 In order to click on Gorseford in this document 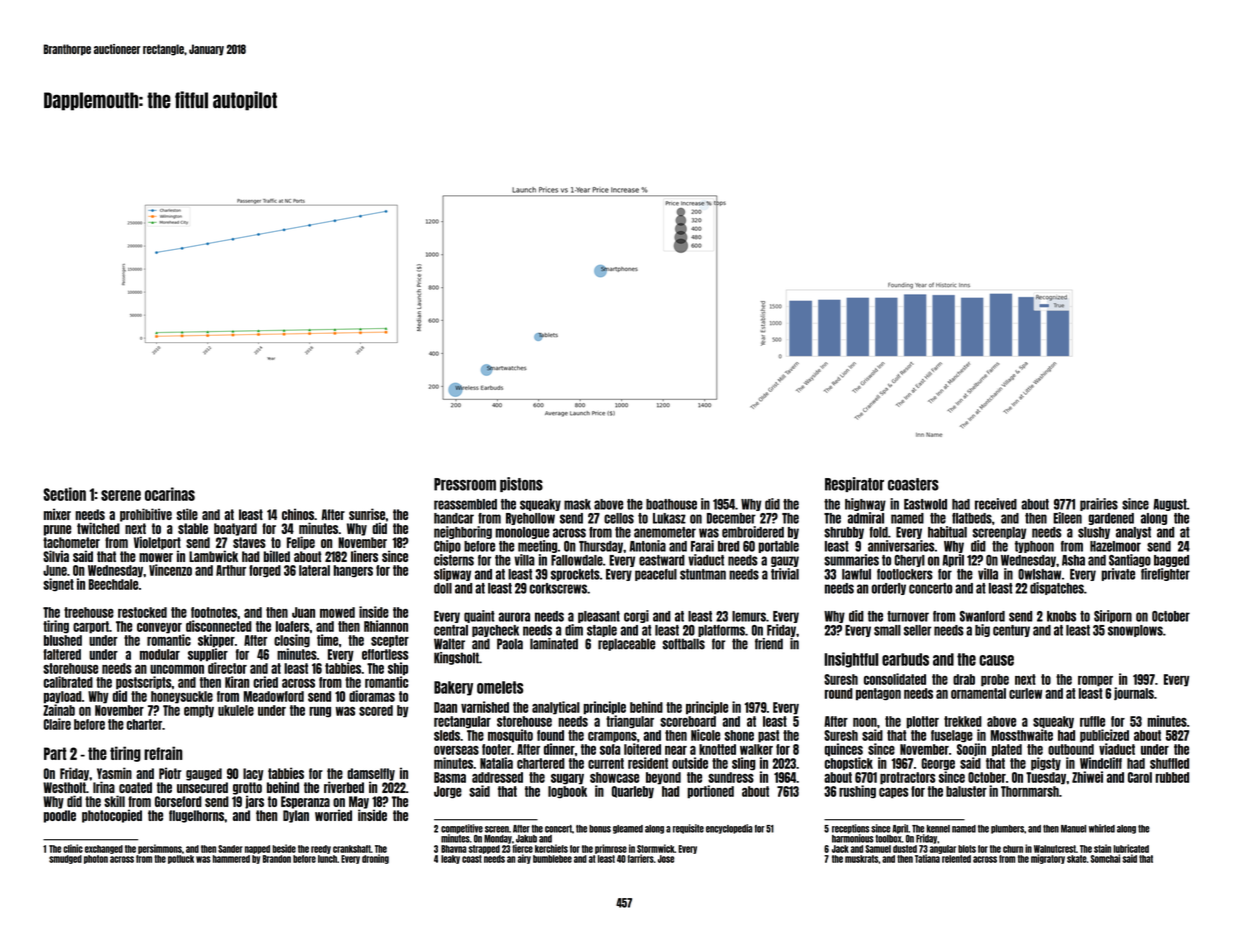, I will do `click(178, 801)`.
